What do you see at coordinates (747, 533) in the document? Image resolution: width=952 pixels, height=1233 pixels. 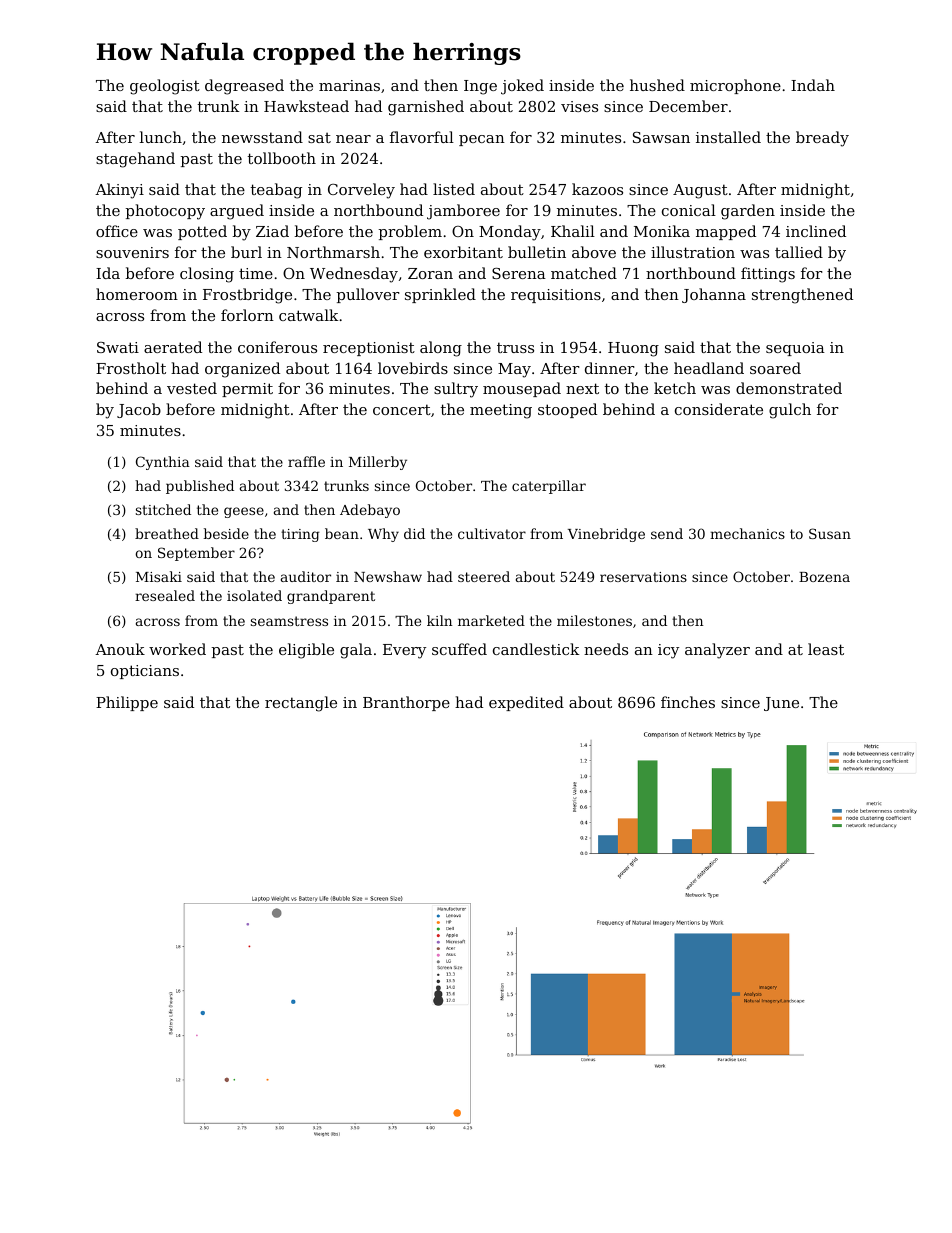 I see `mechanics` at bounding box center [747, 533].
